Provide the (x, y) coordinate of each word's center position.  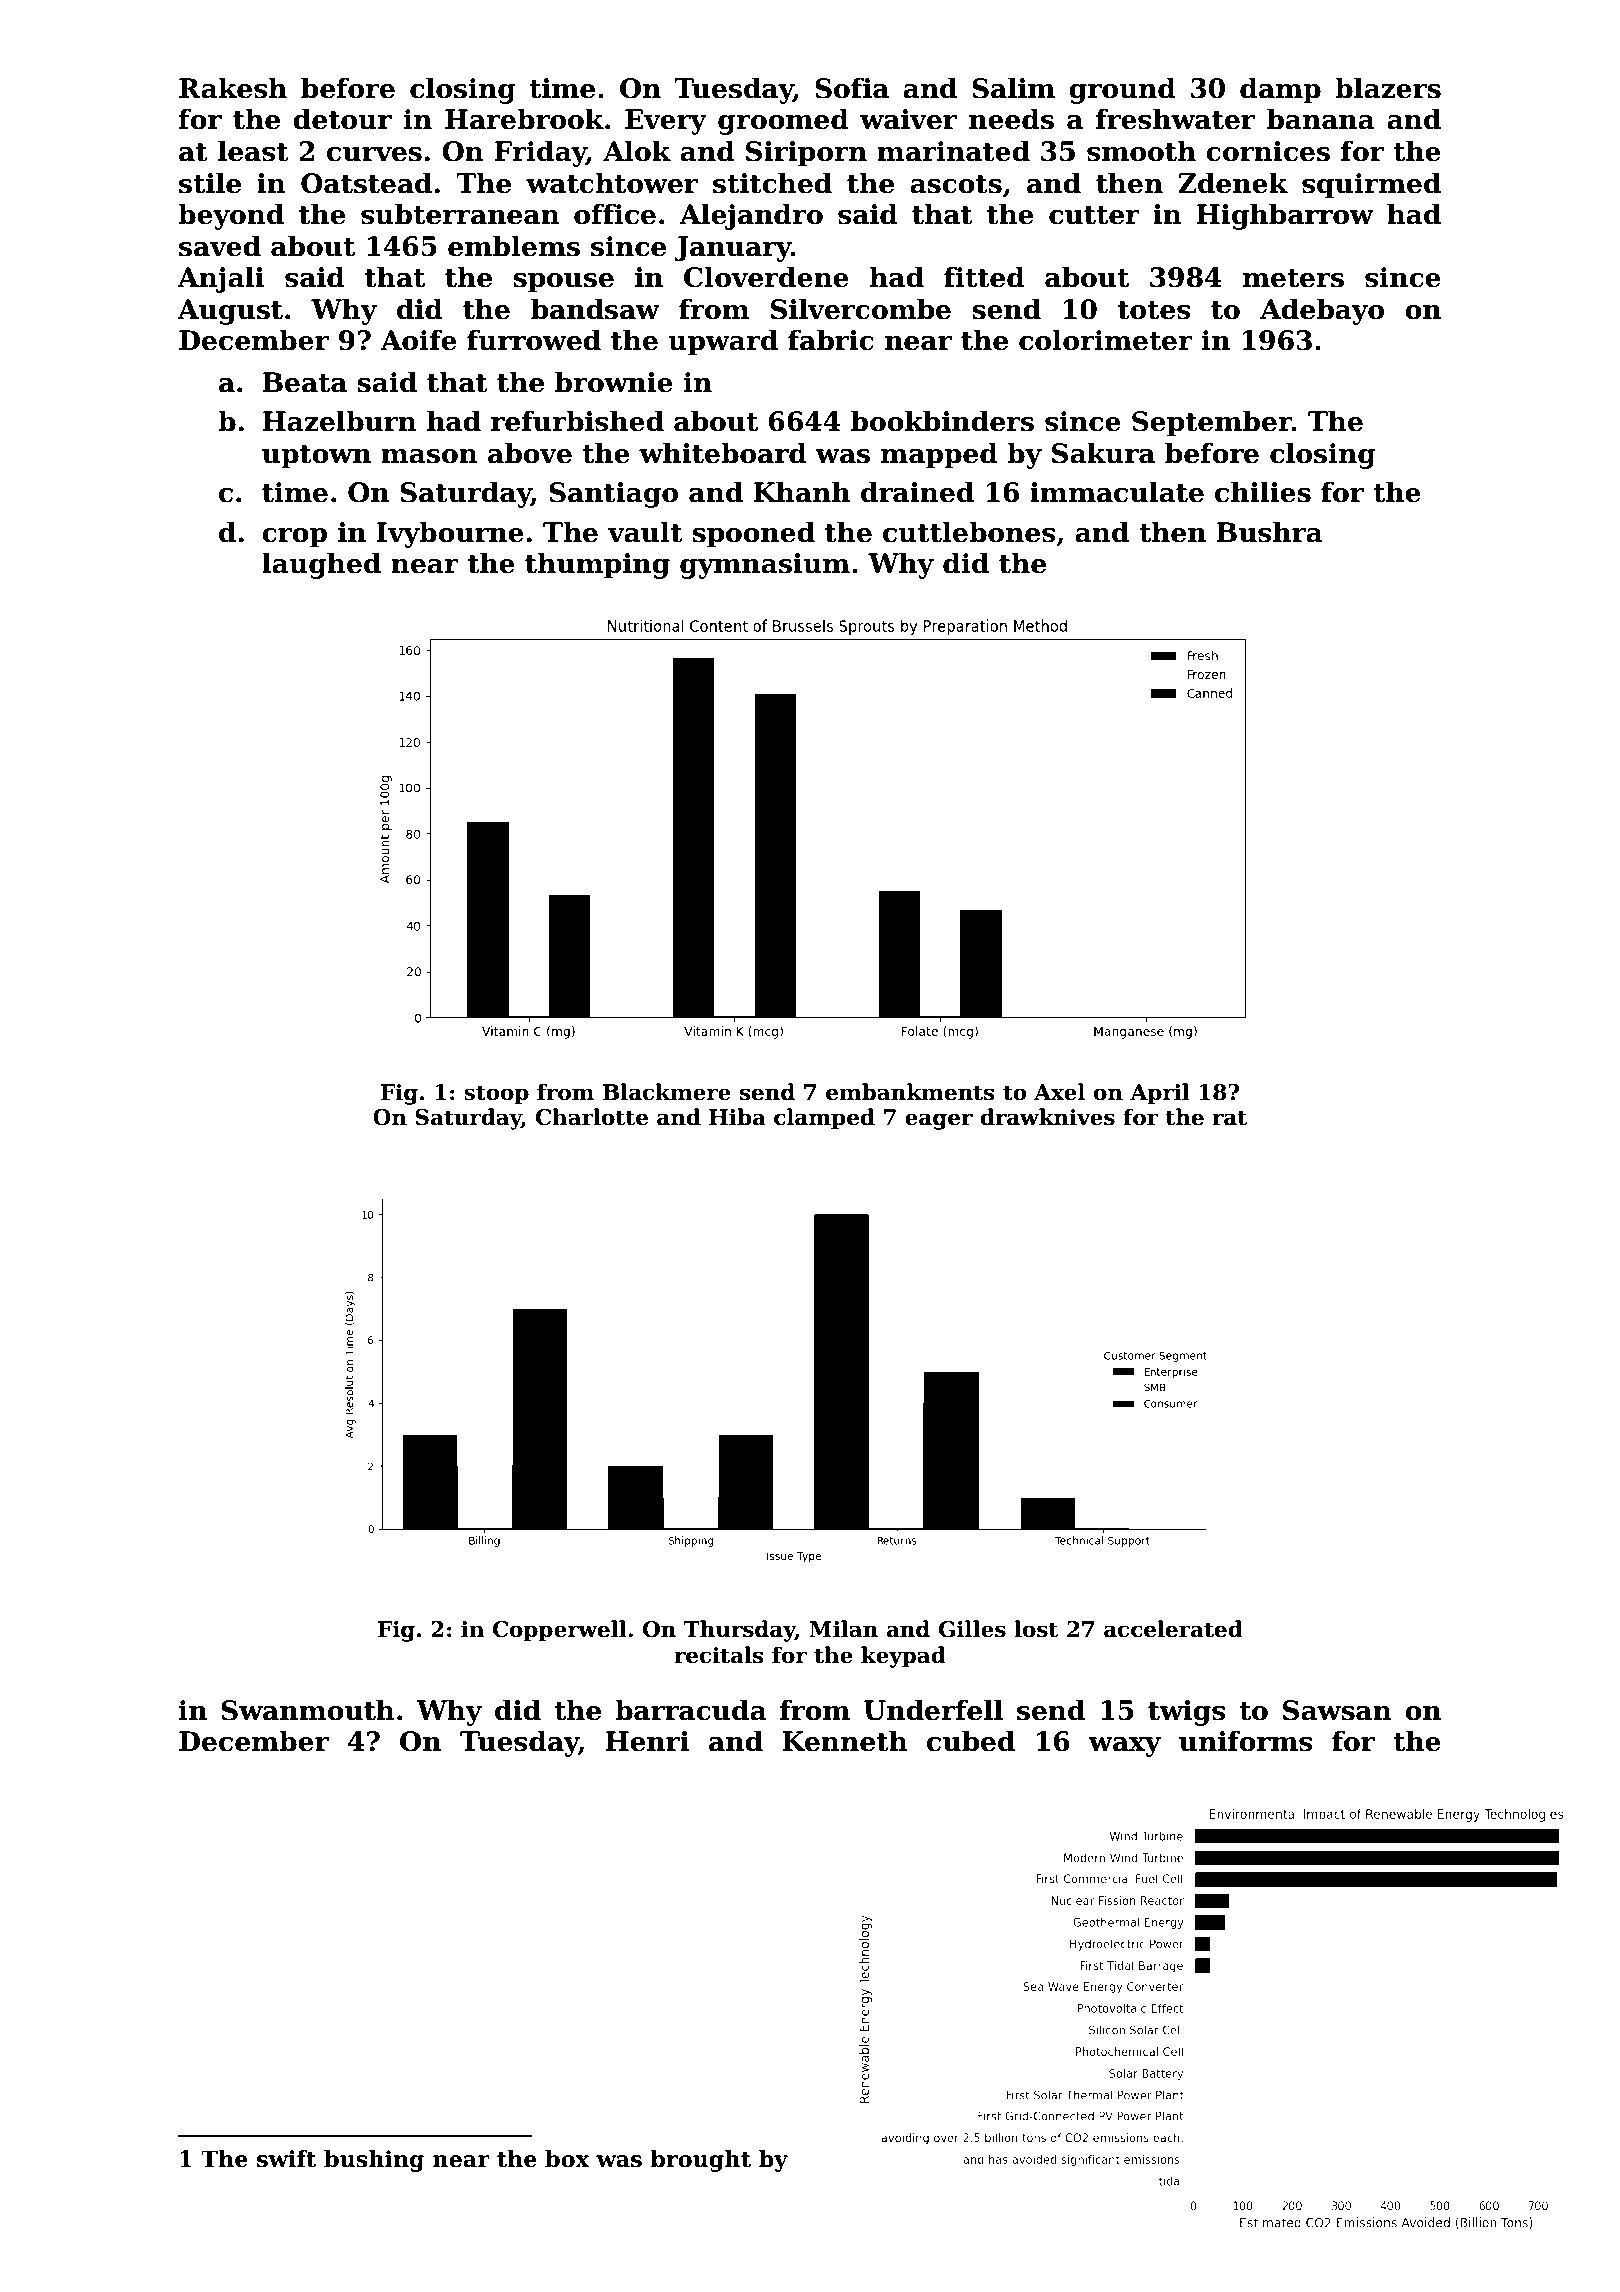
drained (917, 492)
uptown (316, 457)
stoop (496, 1095)
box (567, 2159)
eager (939, 1121)
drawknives (1048, 1117)
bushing (374, 2161)
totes (1154, 310)
